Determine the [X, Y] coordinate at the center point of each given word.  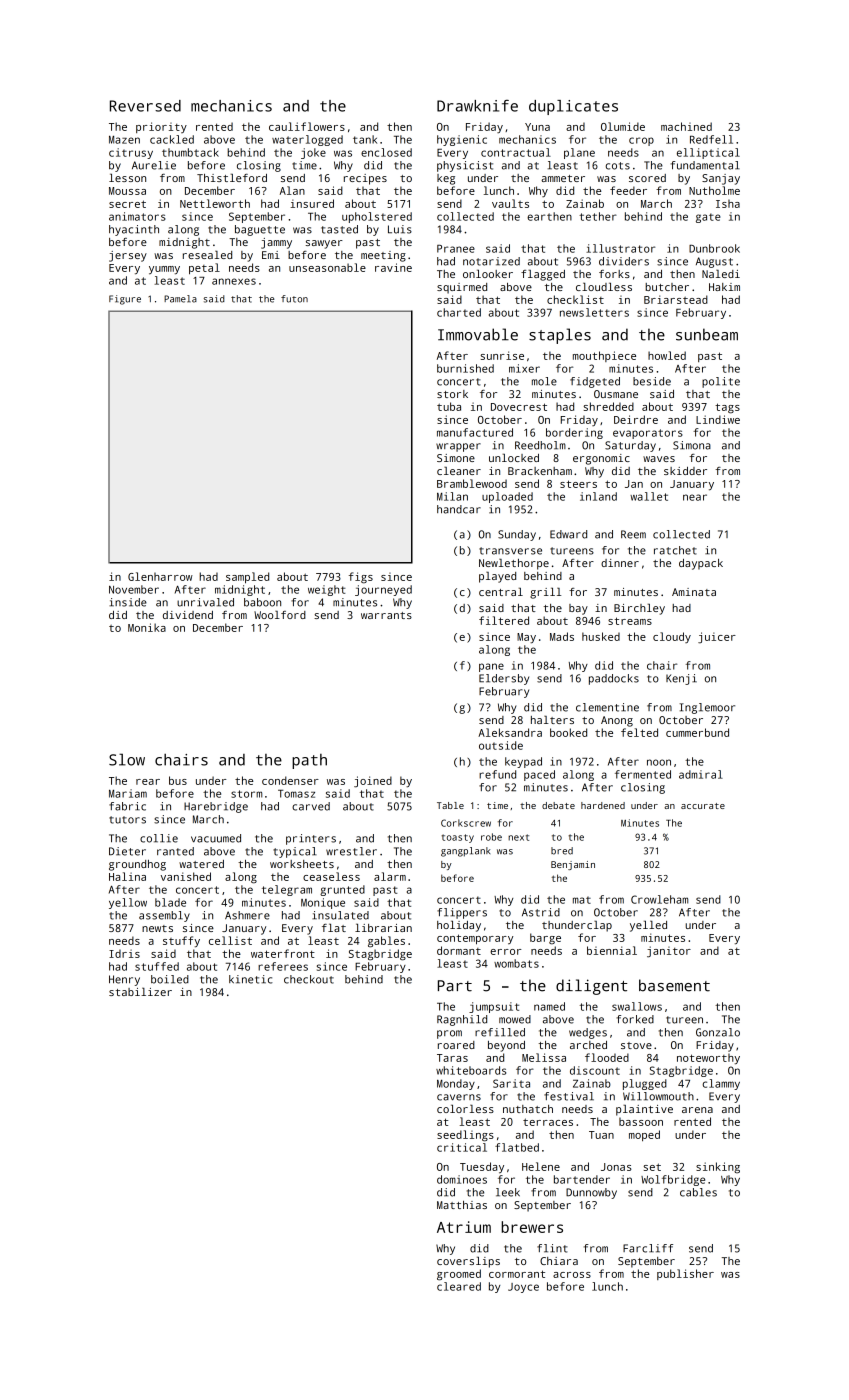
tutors [127, 820]
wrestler [351, 851]
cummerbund [697, 732]
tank [365, 139]
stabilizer [140, 992]
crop [641, 141]
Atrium [464, 1227]
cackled [172, 139]
